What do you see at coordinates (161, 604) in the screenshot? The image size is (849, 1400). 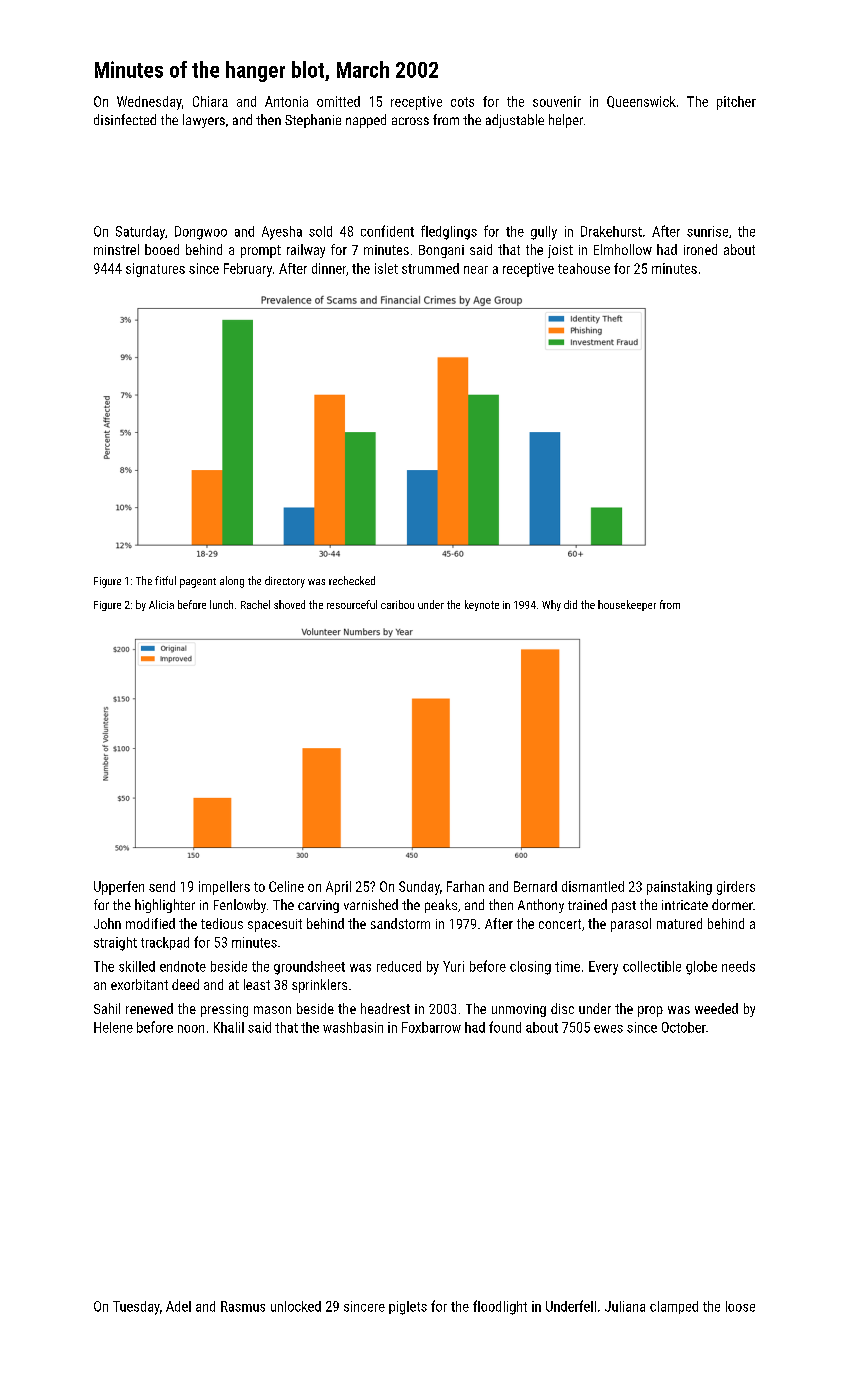 I see `Alicia` at bounding box center [161, 604].
